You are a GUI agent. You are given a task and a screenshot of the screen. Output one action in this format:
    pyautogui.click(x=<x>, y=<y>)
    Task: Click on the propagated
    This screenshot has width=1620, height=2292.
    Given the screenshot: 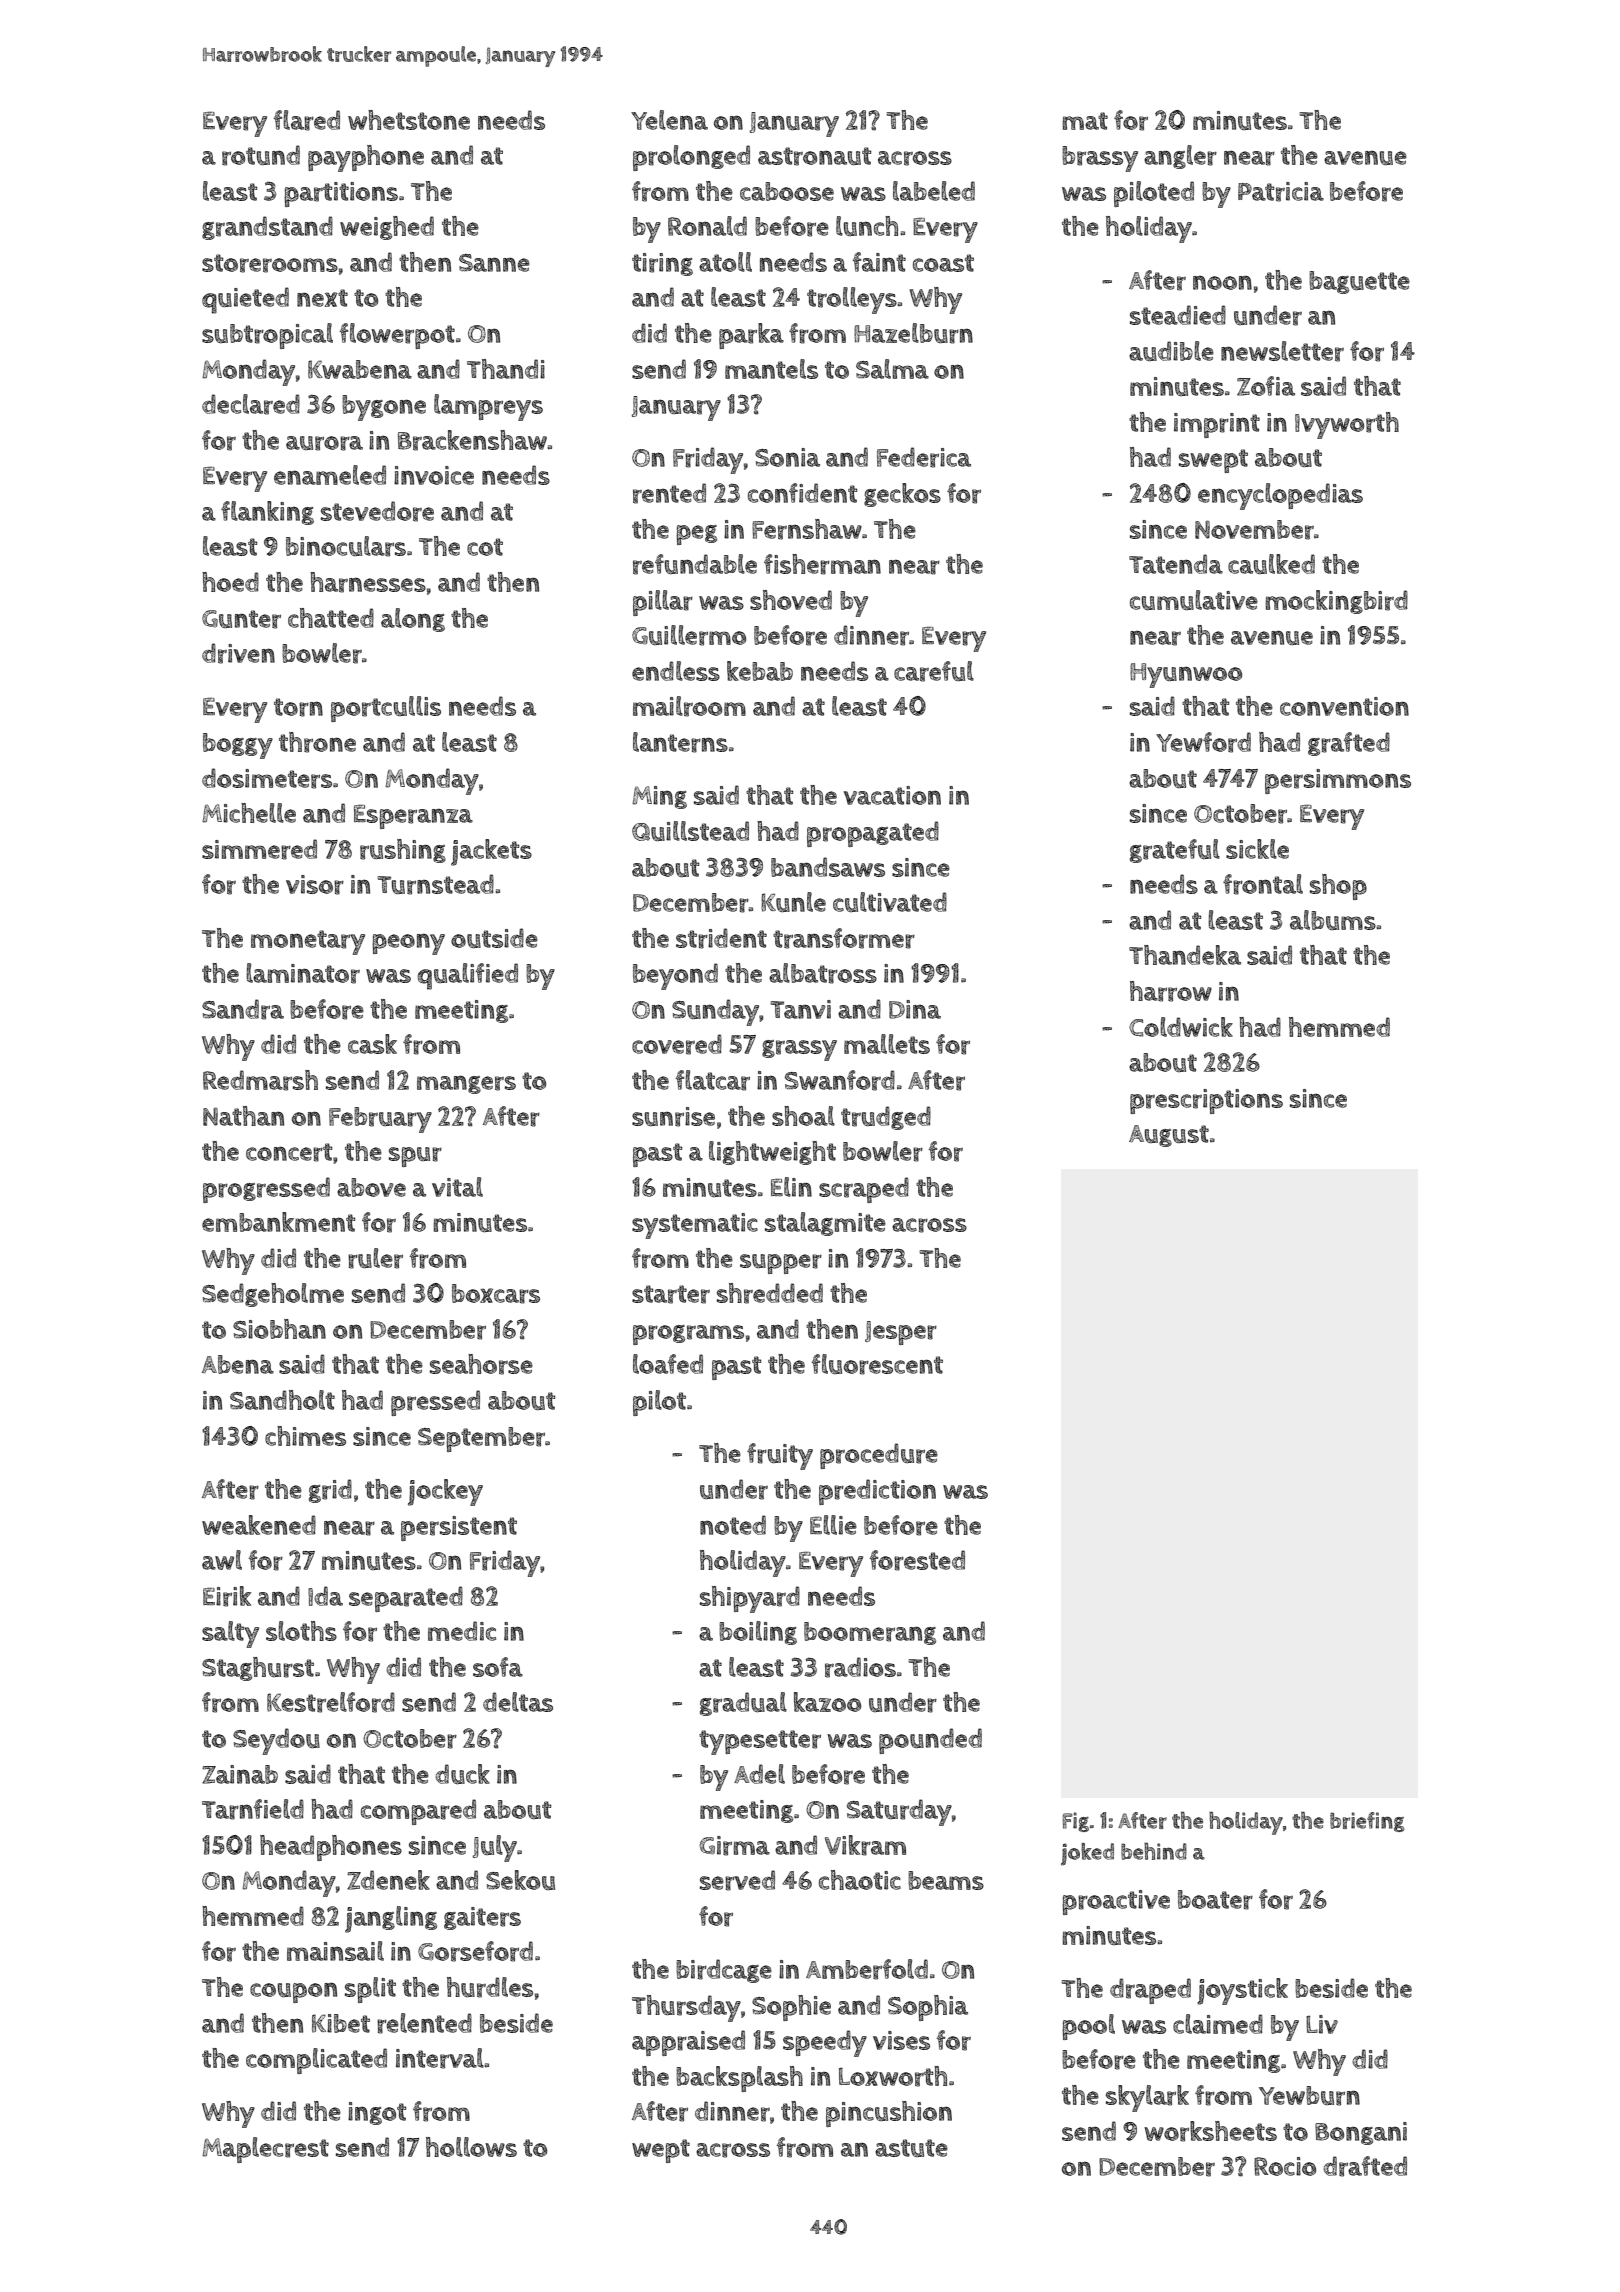 What is the action you would take?
    pyautogui.click(x=873, y=834)
